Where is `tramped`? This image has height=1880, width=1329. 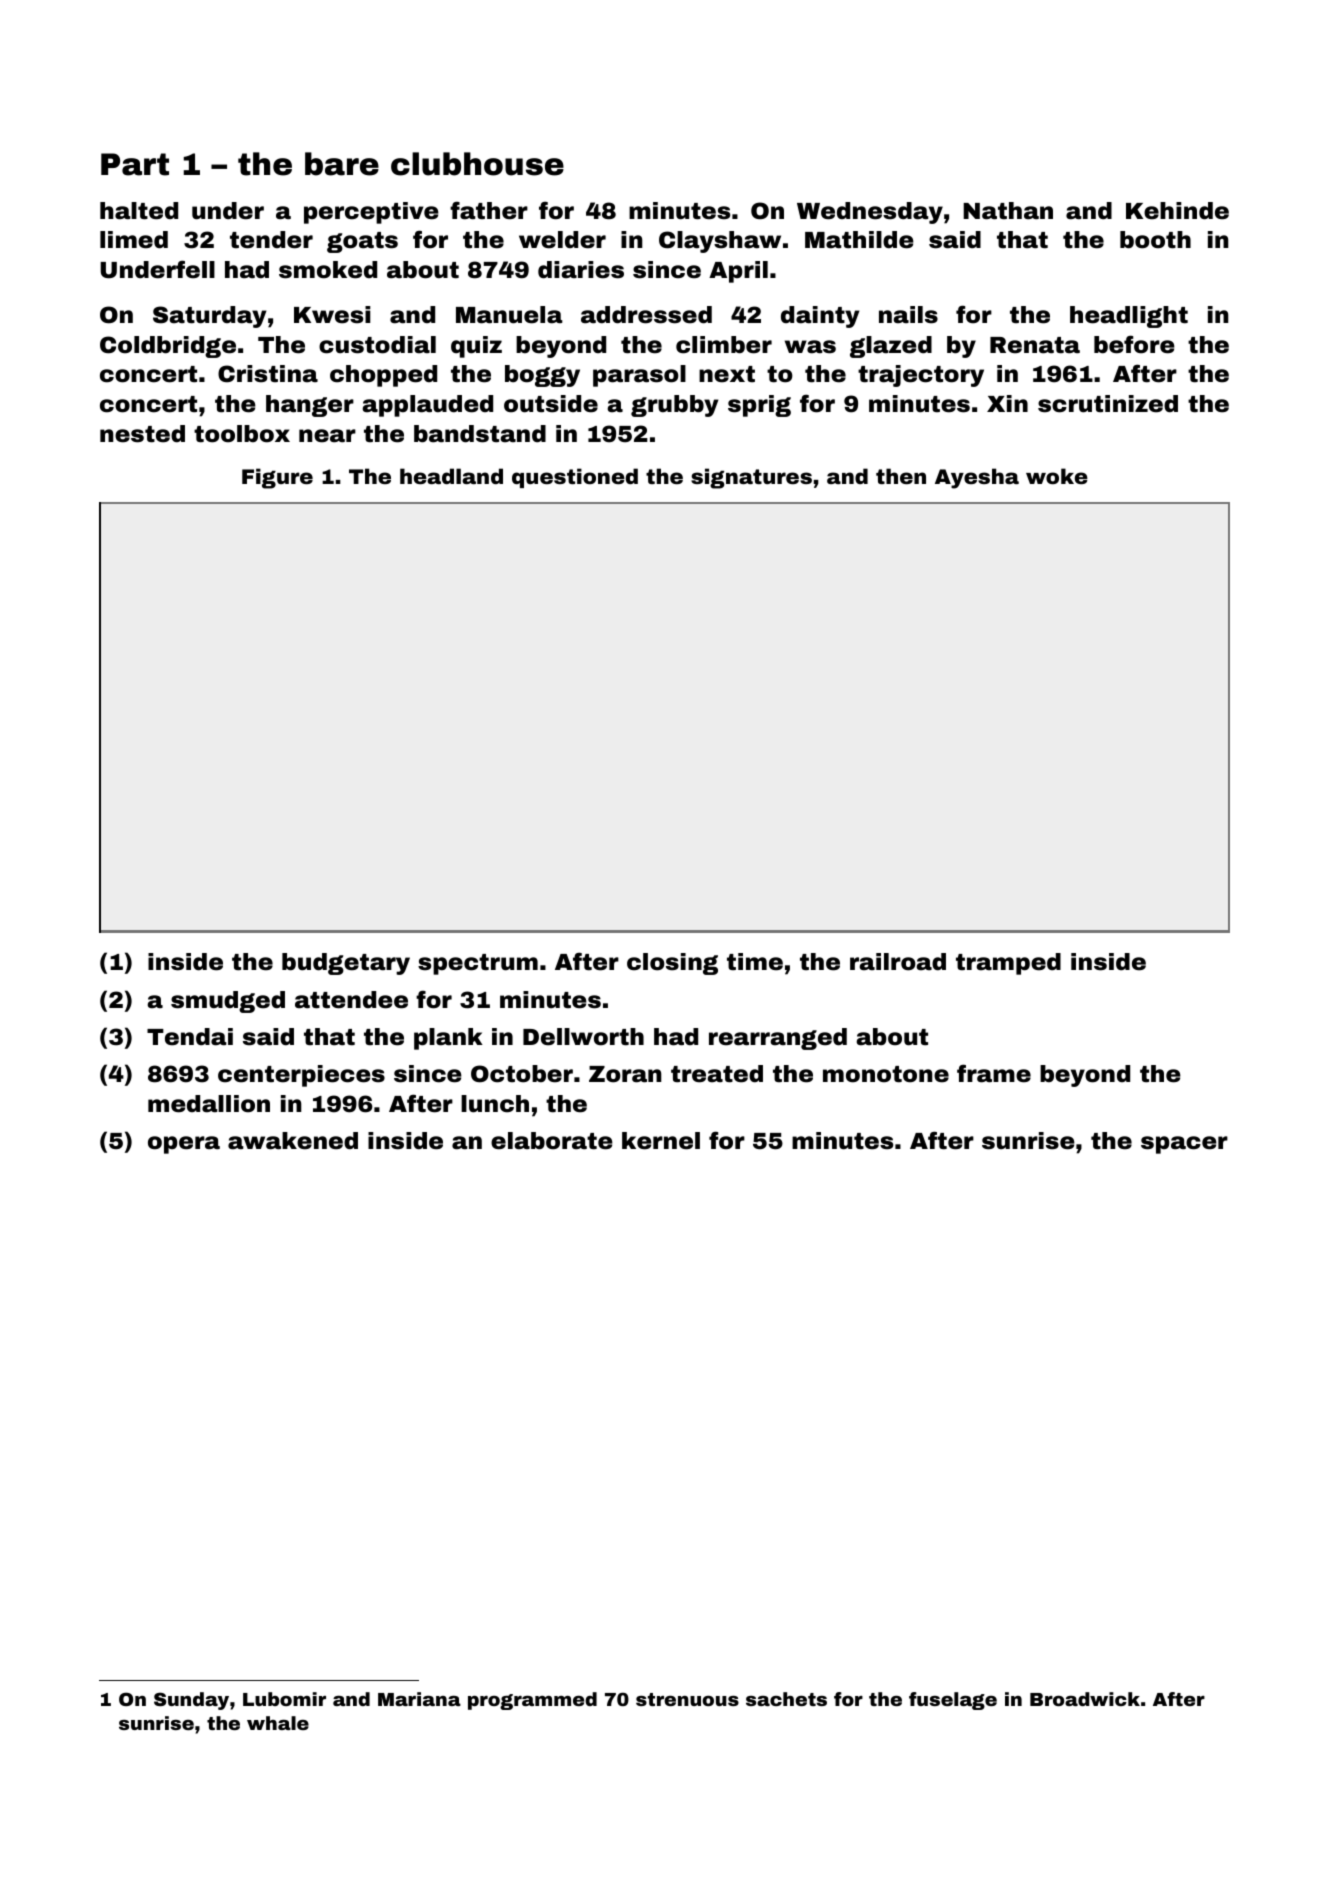
tramped is located at coordinates (1008, 964).
